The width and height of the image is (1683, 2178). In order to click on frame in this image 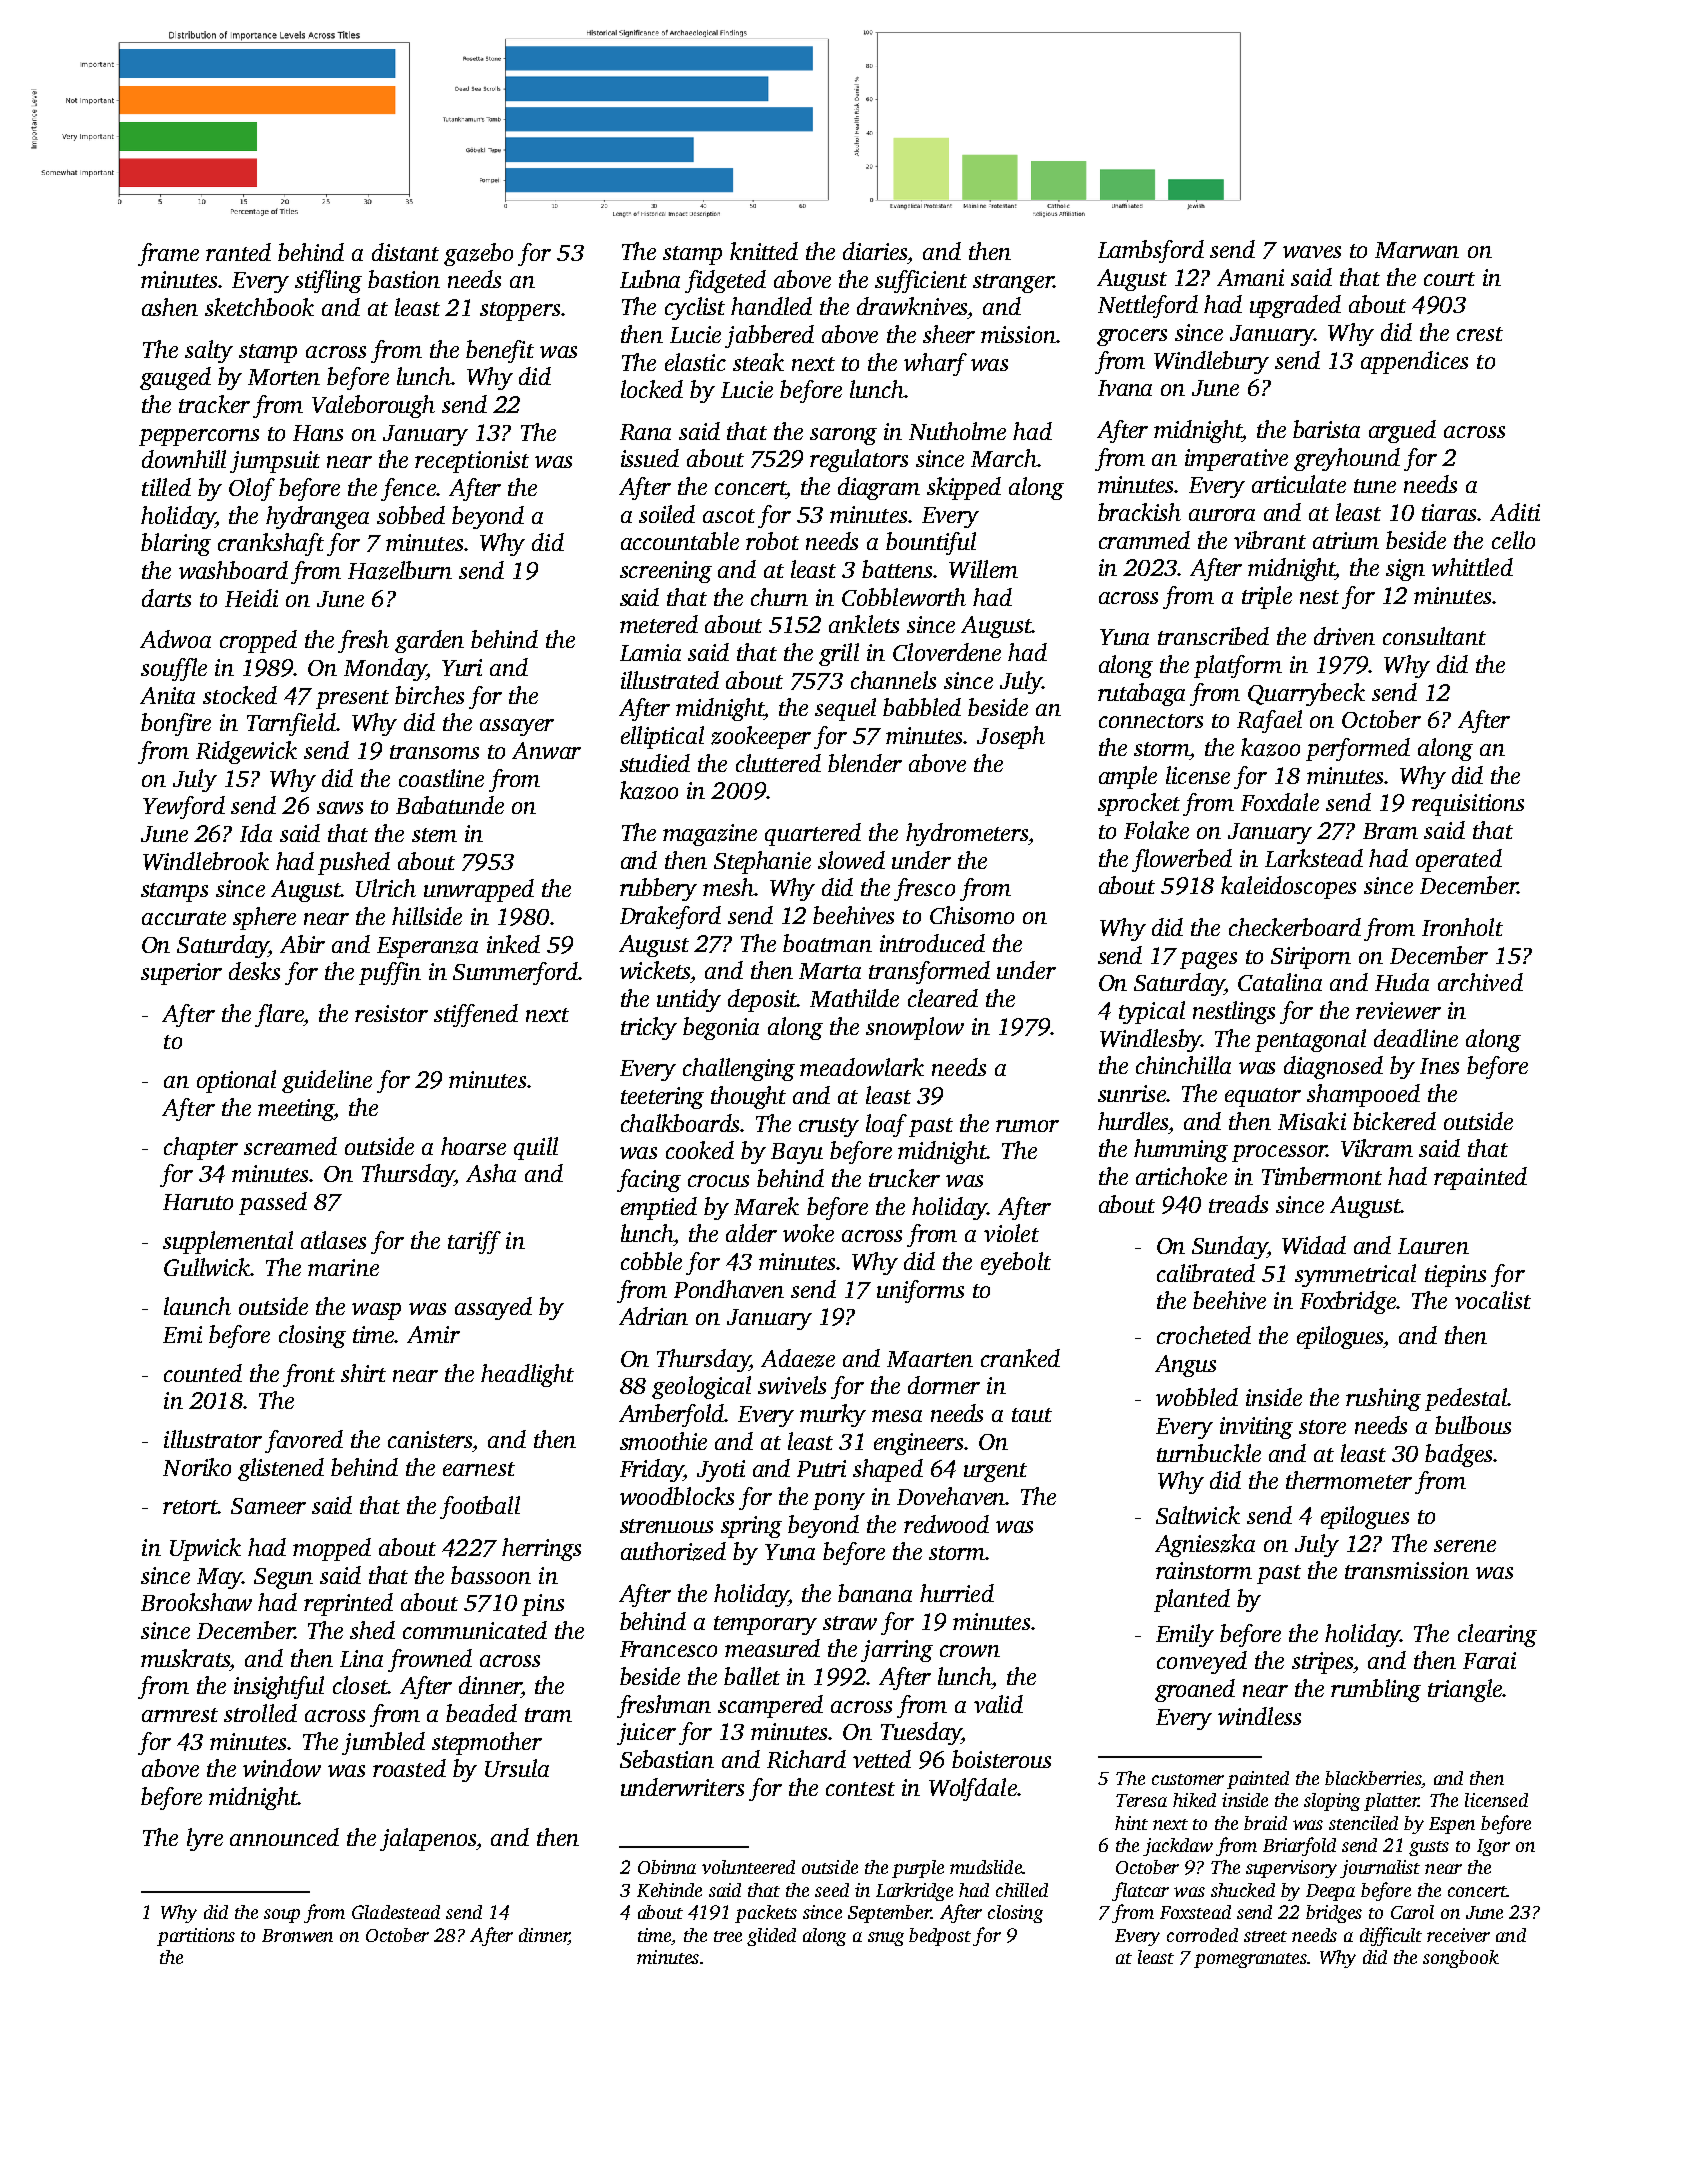, I will do `click(168, 254)`.
